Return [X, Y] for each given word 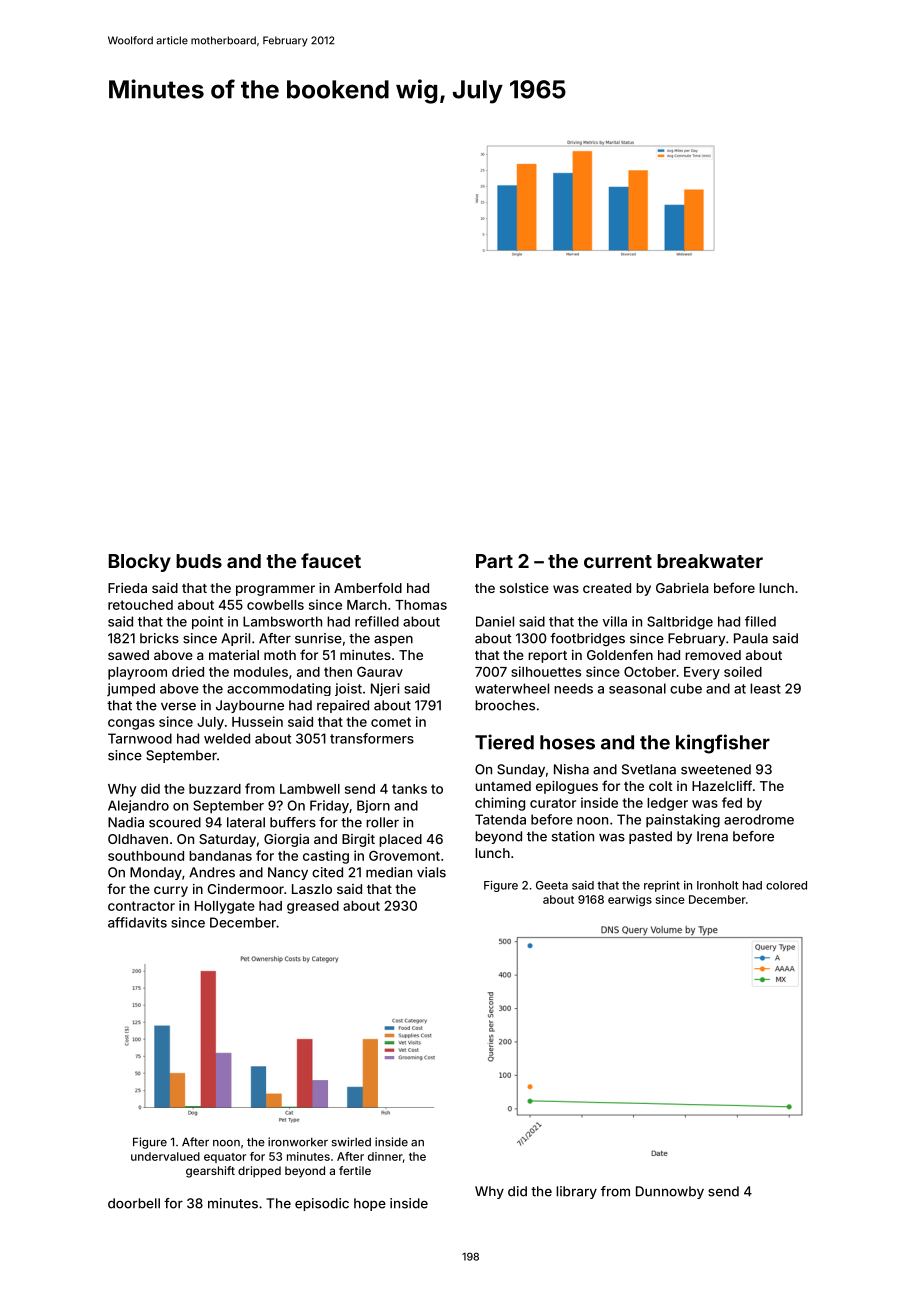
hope [370, 1204]
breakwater [710, 561]
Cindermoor [246, 889]
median [389, 872]
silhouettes [546, 671]
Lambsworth [282, 621]
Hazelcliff [722, 785]
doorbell [134, 1203]
